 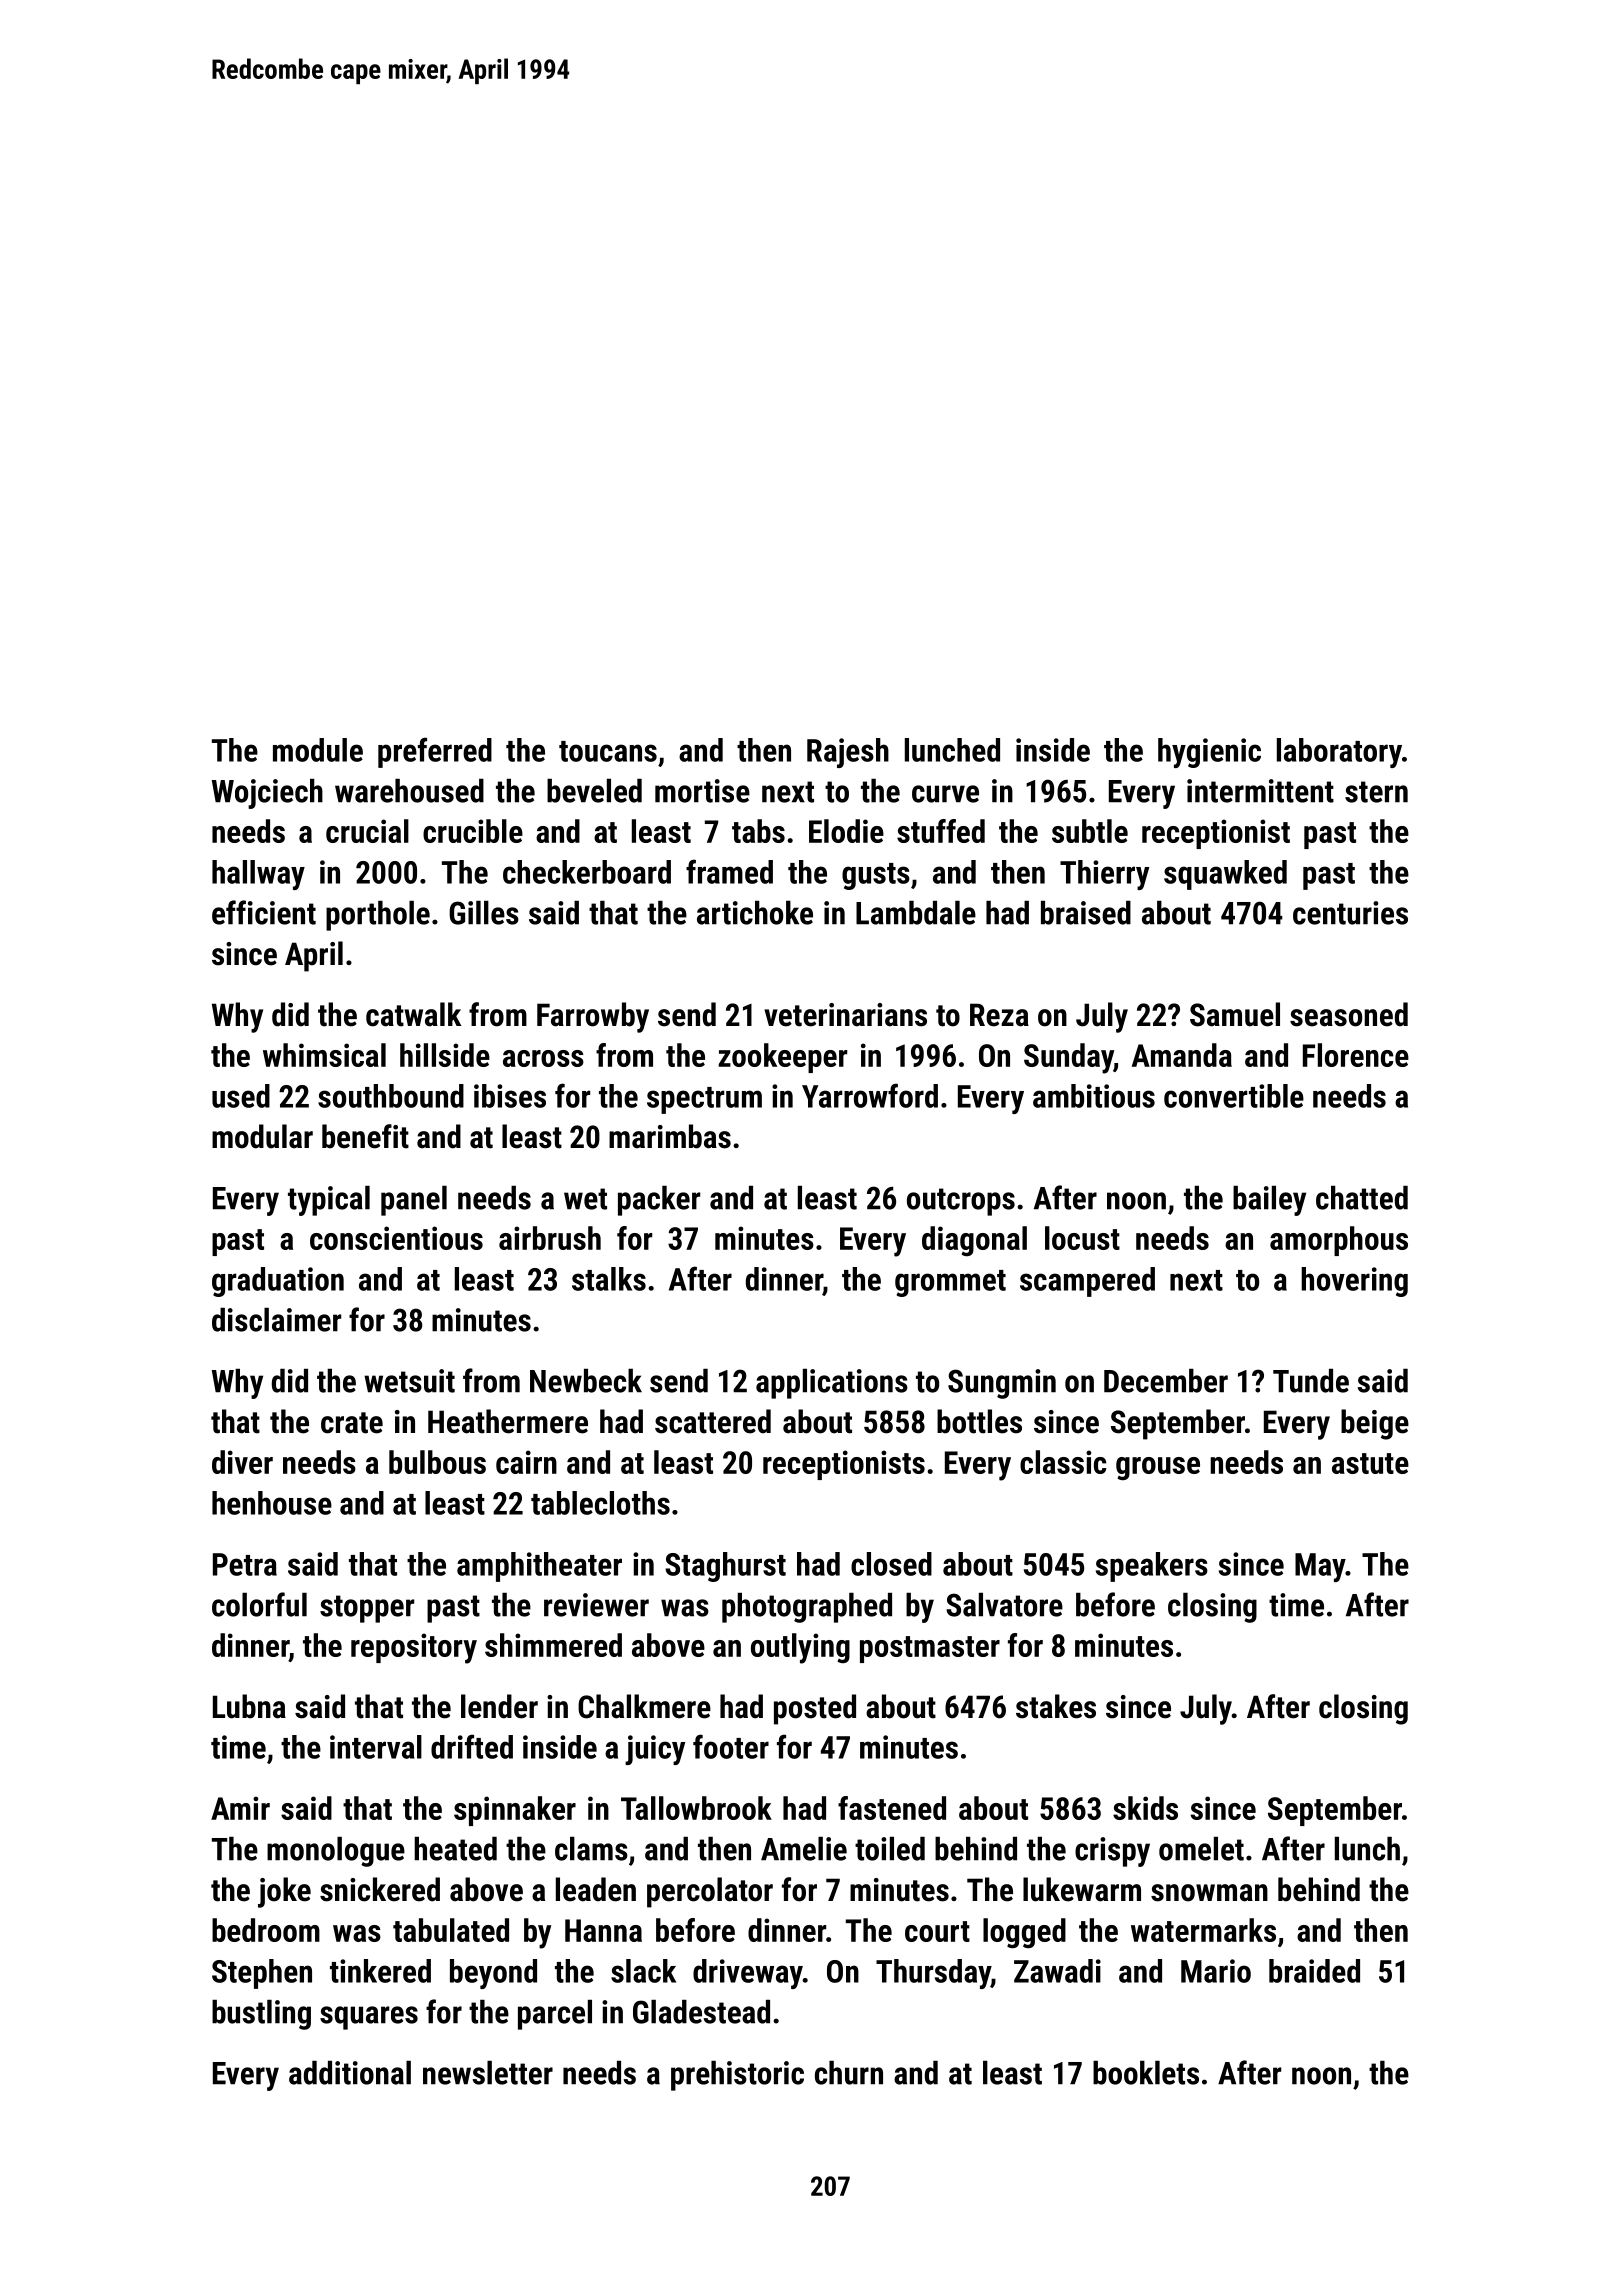 I want to click on hillside, so click(x=445, y=1055).
